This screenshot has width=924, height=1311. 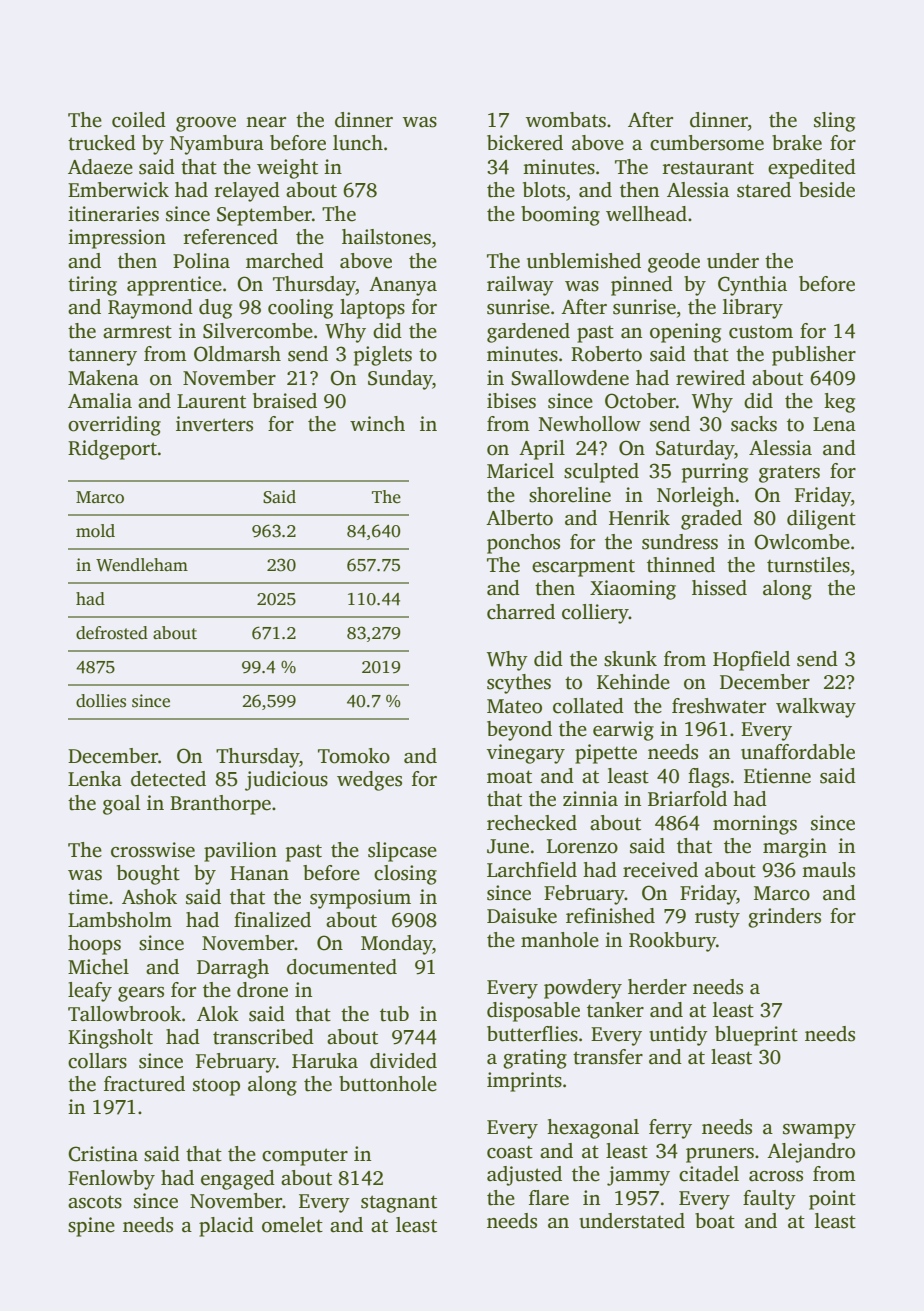 I want to click on omelet, so click(x=292, y=1225).
